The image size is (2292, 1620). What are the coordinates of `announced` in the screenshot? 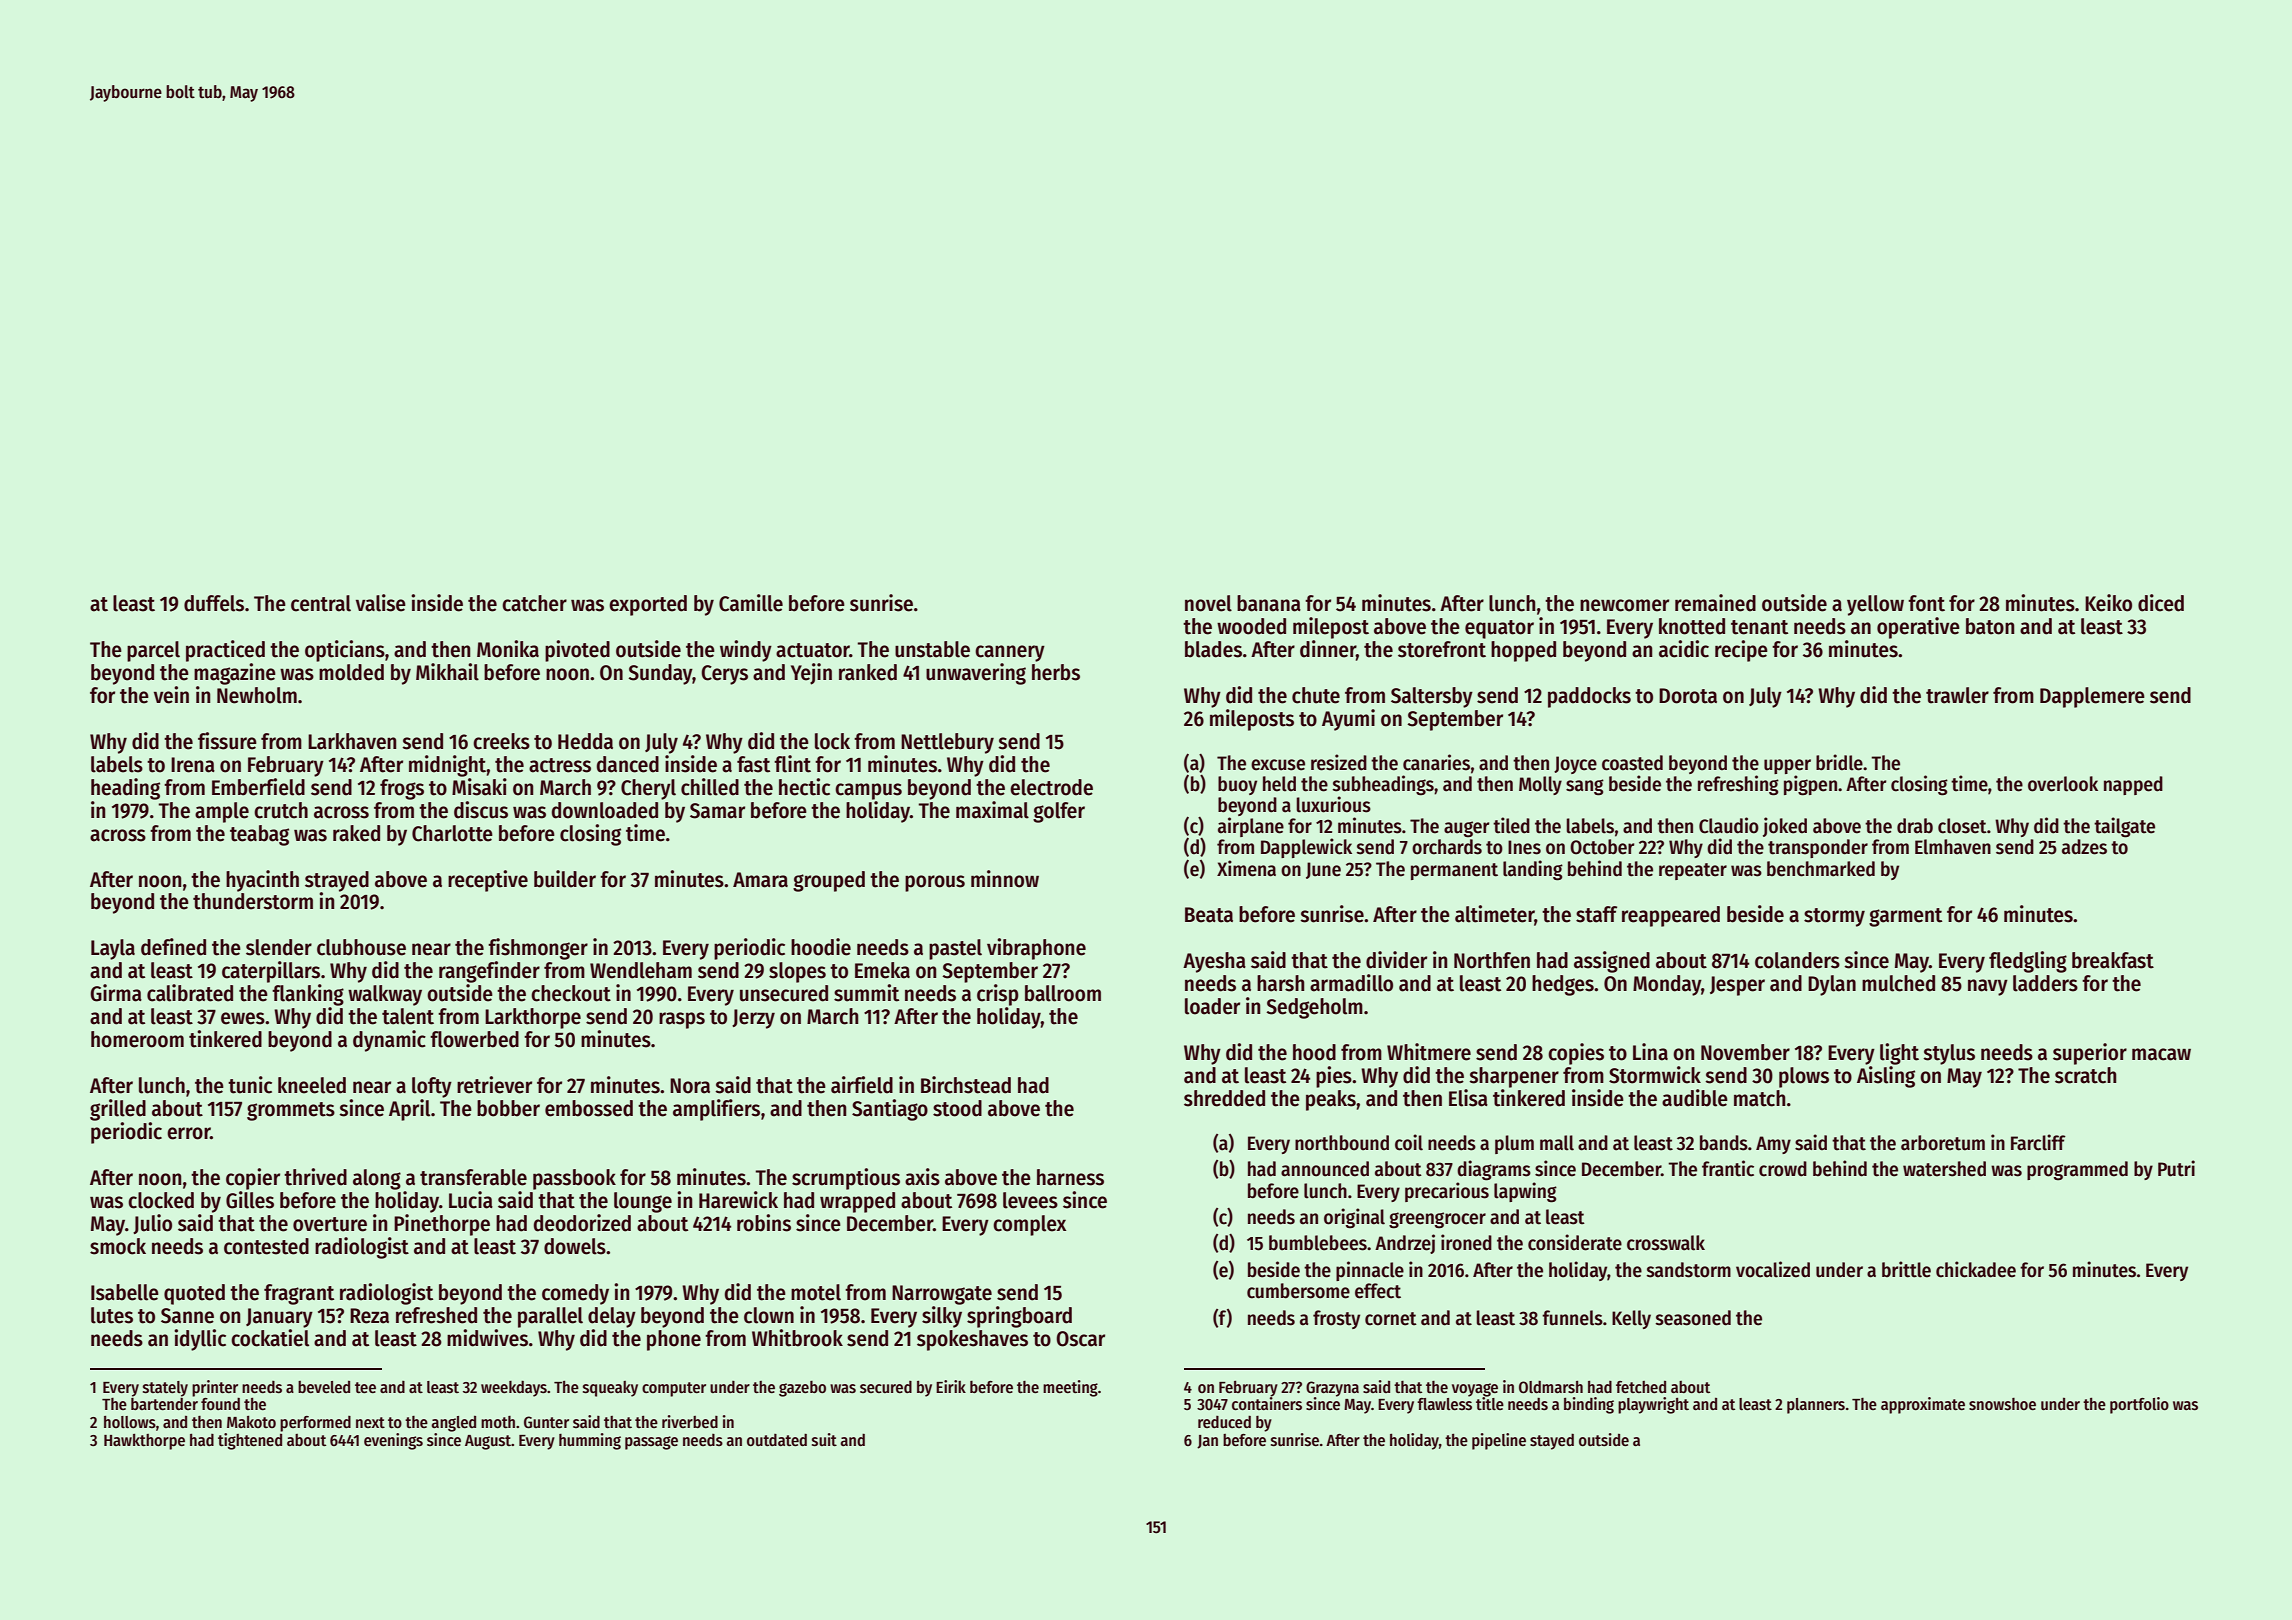 It's located at (1325, 1169).
